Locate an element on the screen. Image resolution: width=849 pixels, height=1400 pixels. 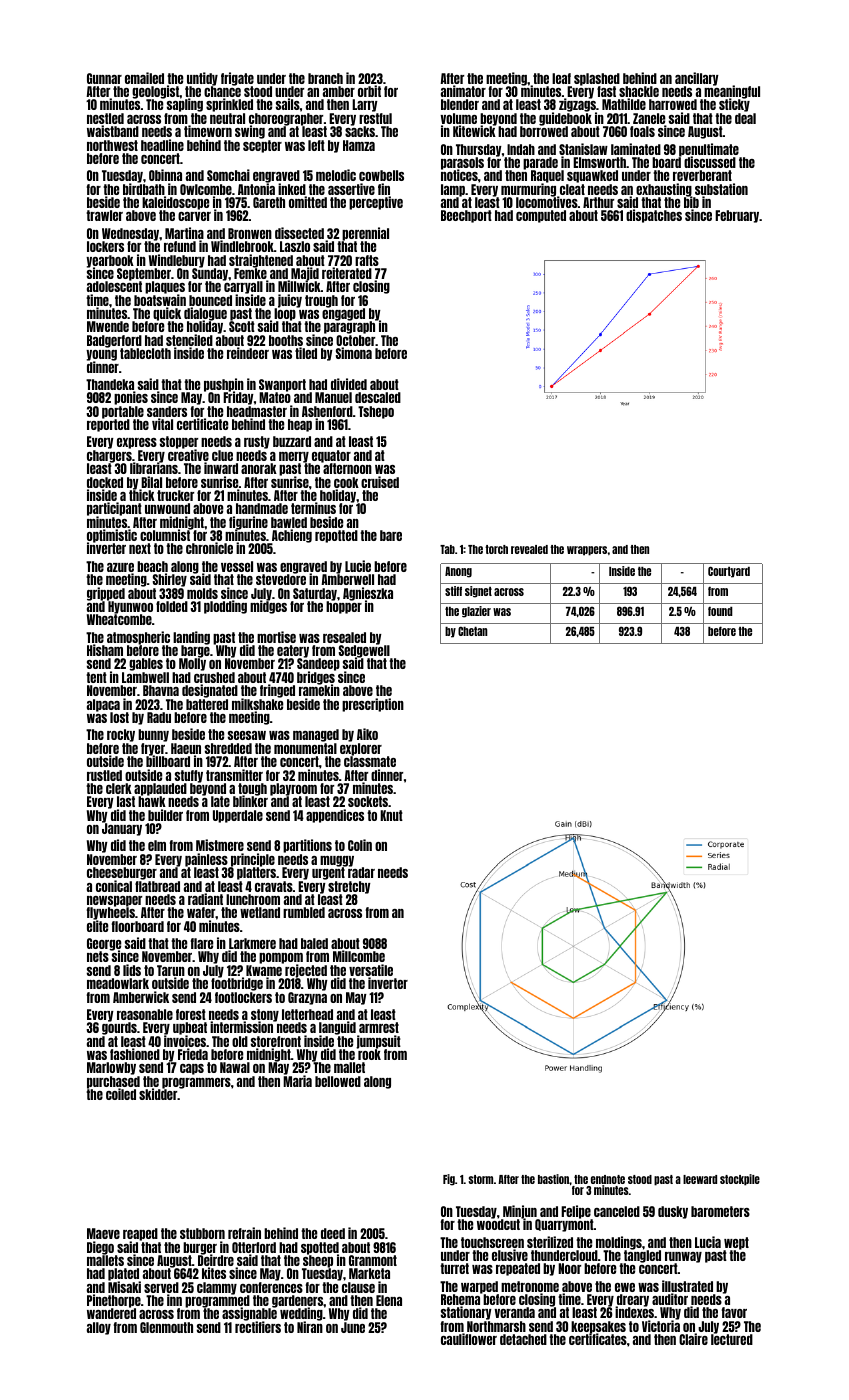
wetland is located at coordinates (260, 912).
